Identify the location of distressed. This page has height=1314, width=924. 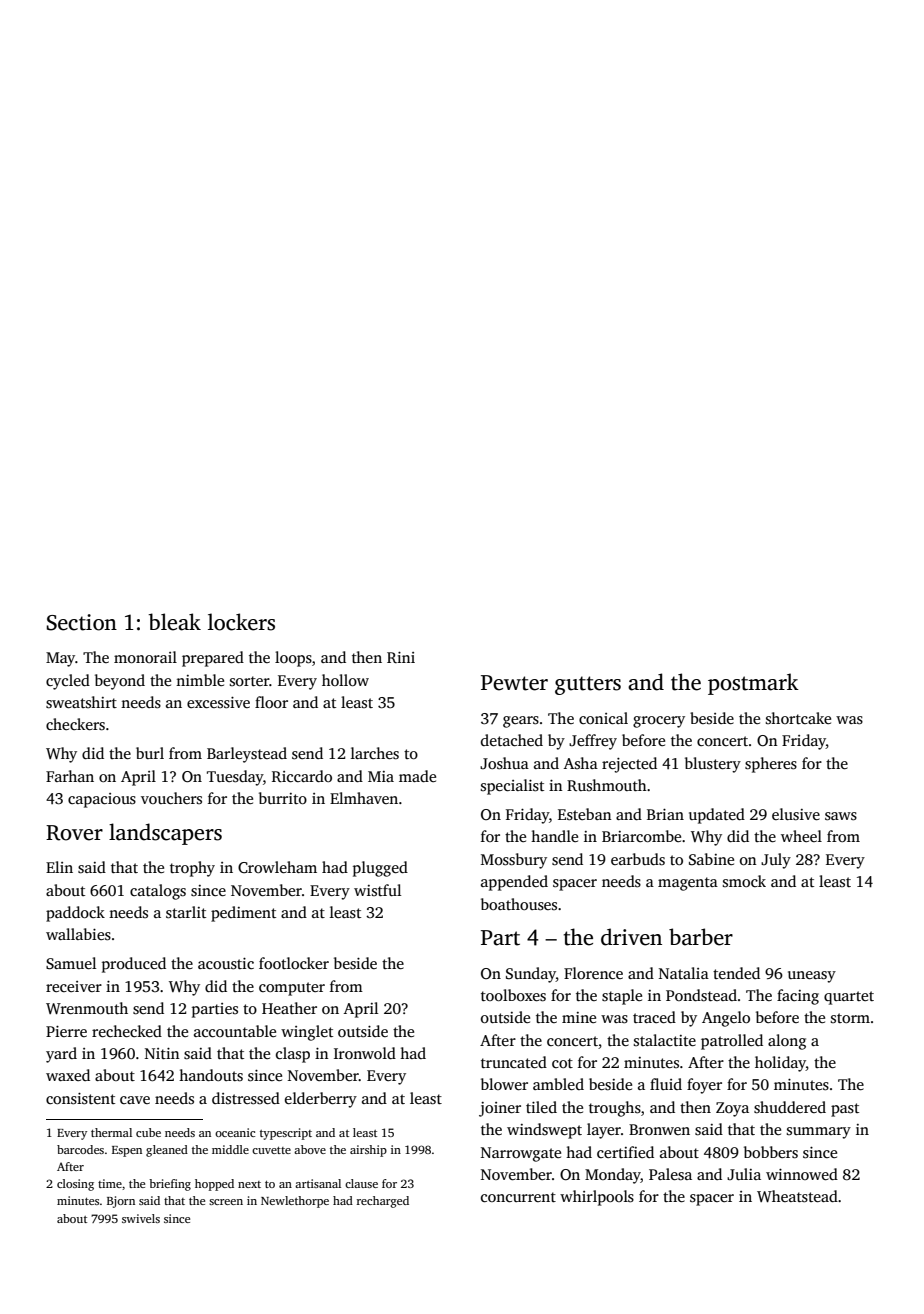
(246, 1098).
